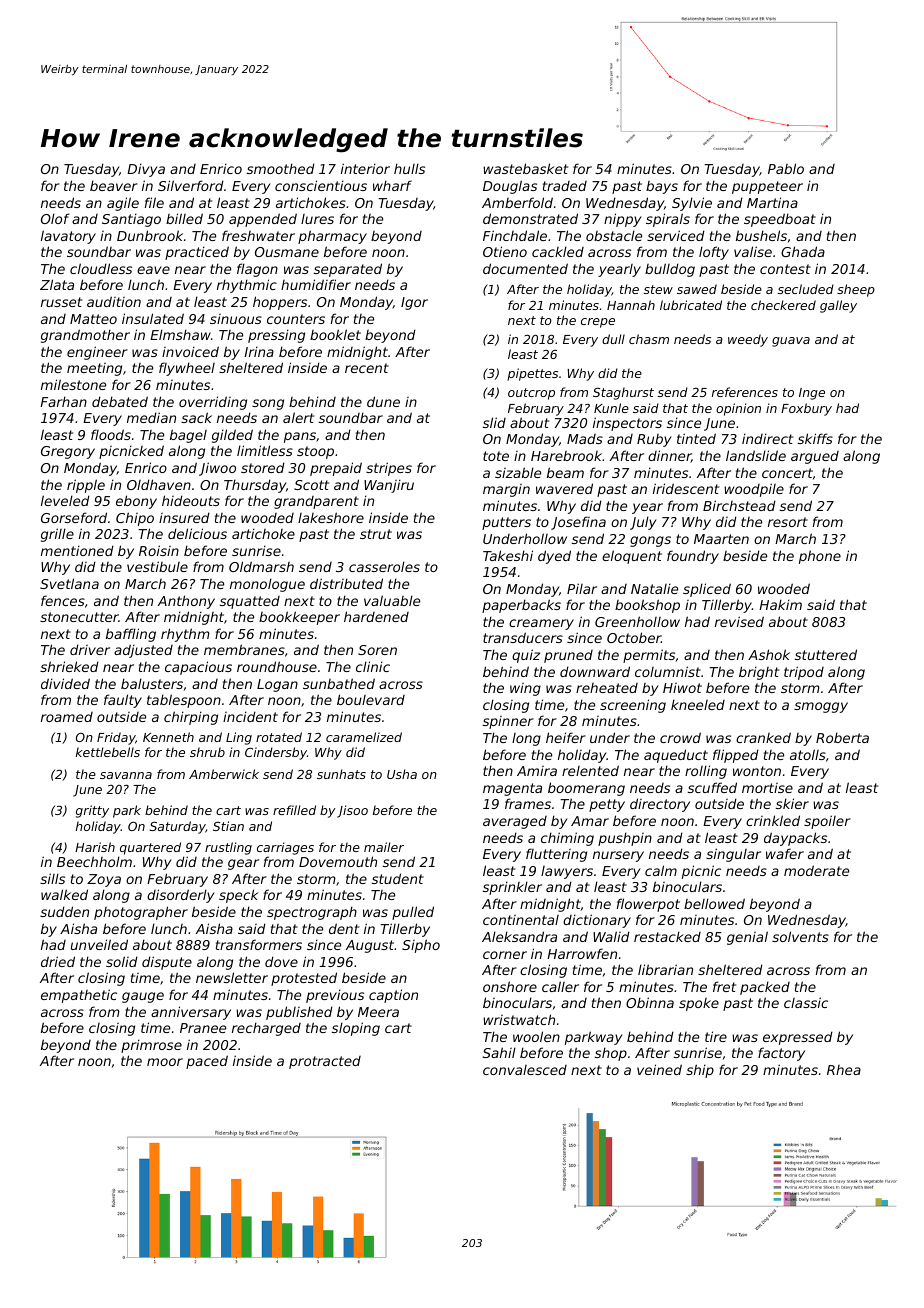  What do you see at coordinates (409, 168) in the document?
I see `hulls` at bounding box center [409, 168].
